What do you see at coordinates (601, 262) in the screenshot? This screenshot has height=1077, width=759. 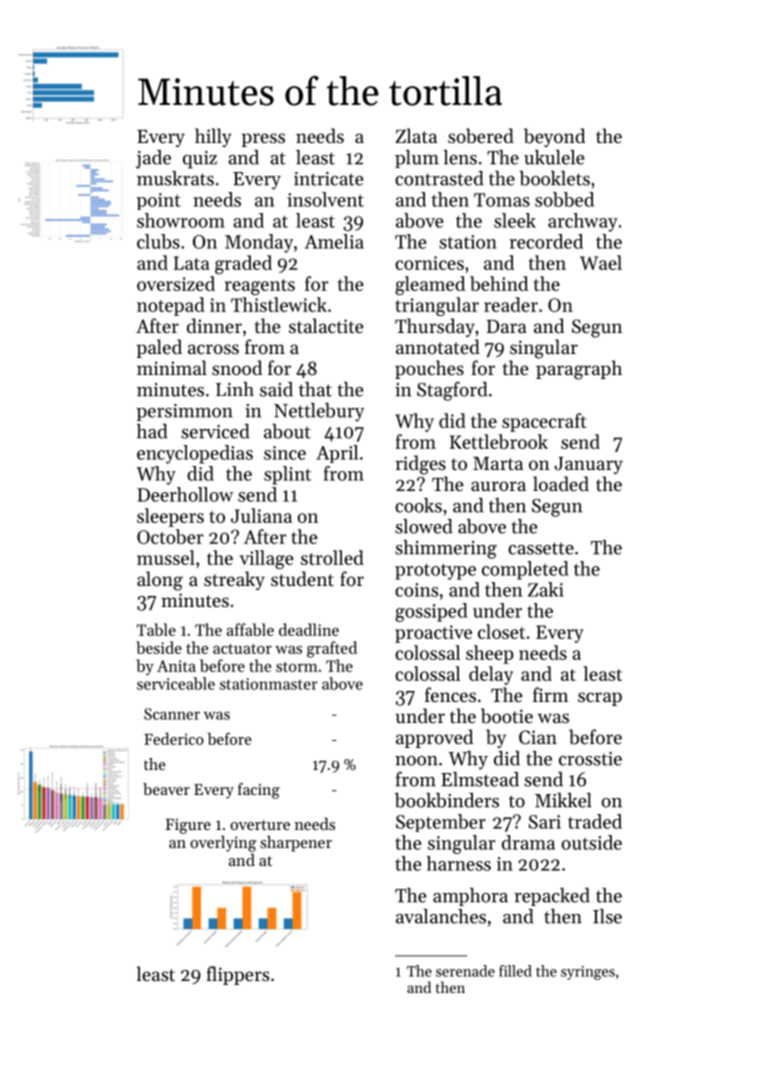 I see `Wael` at bounding box center [601, 262].
